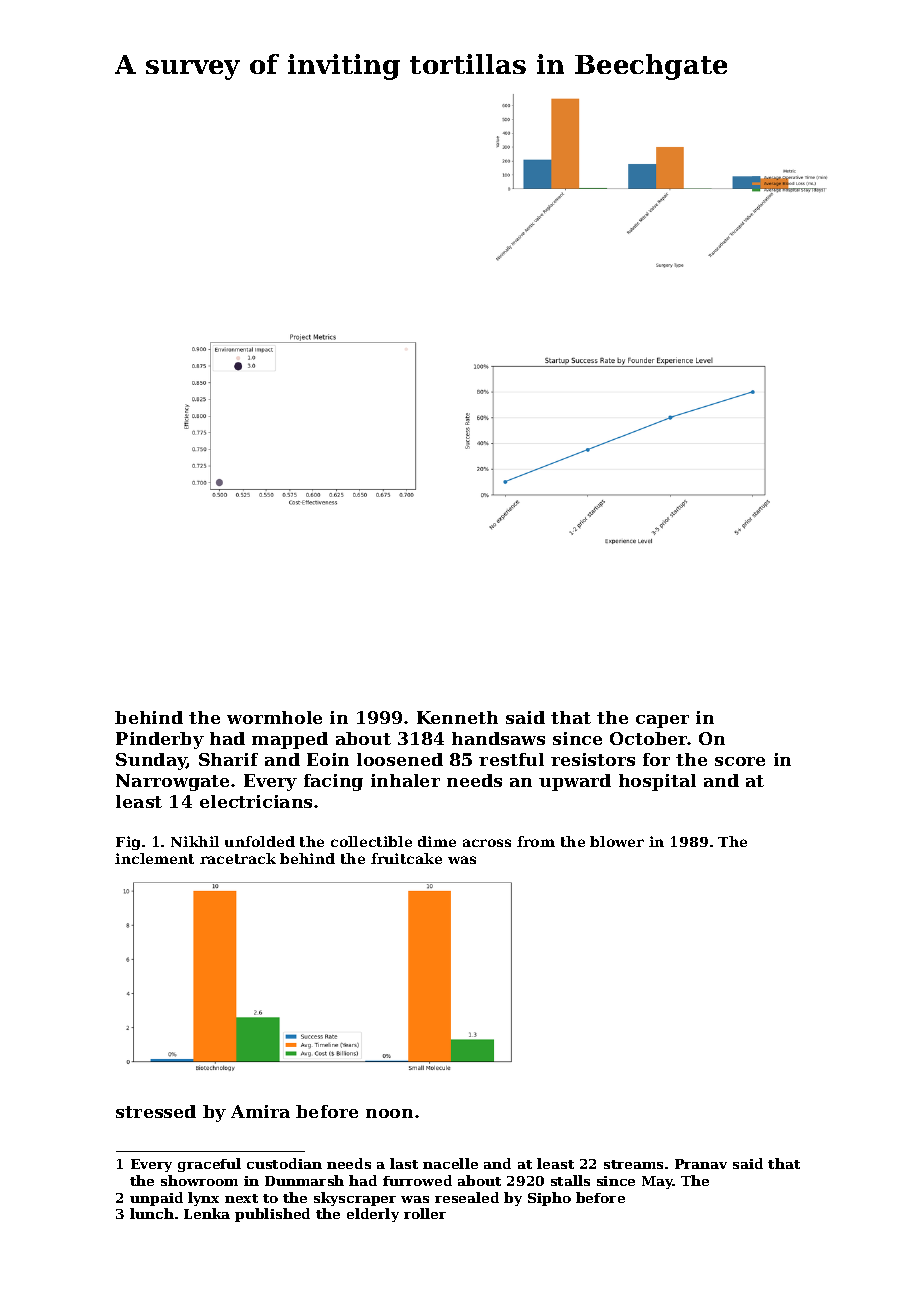  What do you see at coordinates (241, 1198) in the image?
I see `next` at bounding box center [241, 1198].
